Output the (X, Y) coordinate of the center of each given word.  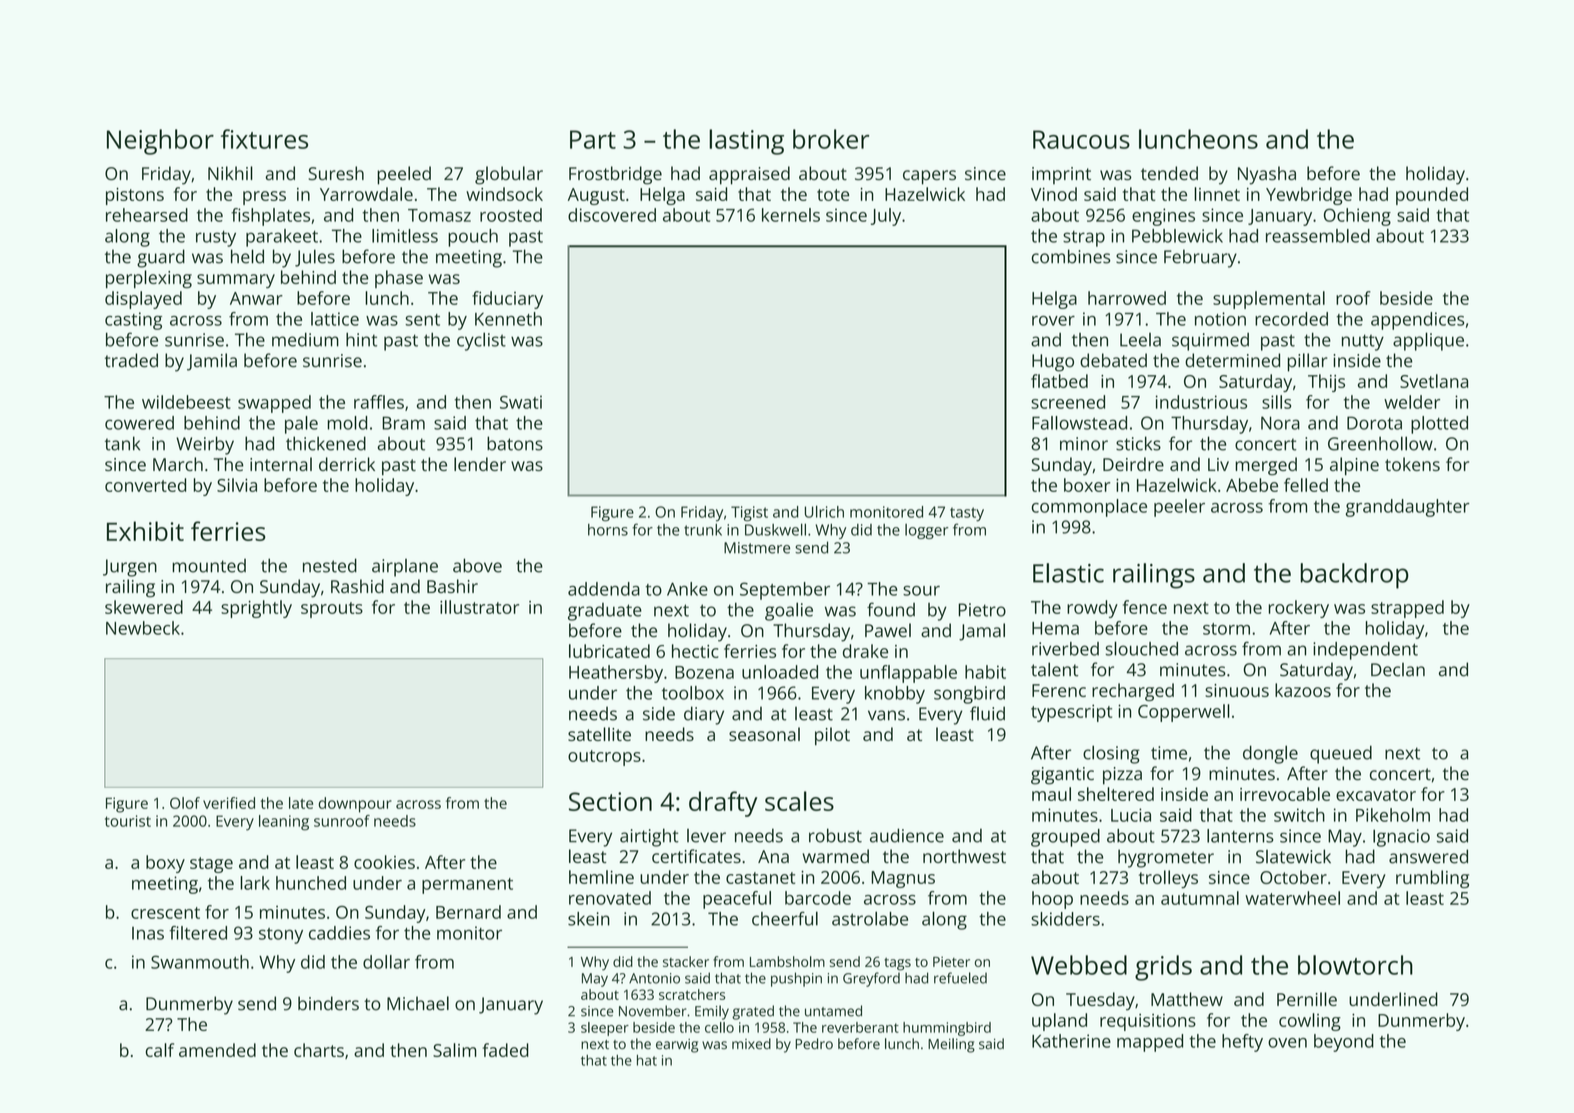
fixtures (264, 139)
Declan (1398, 670)
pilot (832, 736)
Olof (185, 803)
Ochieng (1357, 217)
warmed (835, 856)
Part (593, 139)
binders (328, 1003)
